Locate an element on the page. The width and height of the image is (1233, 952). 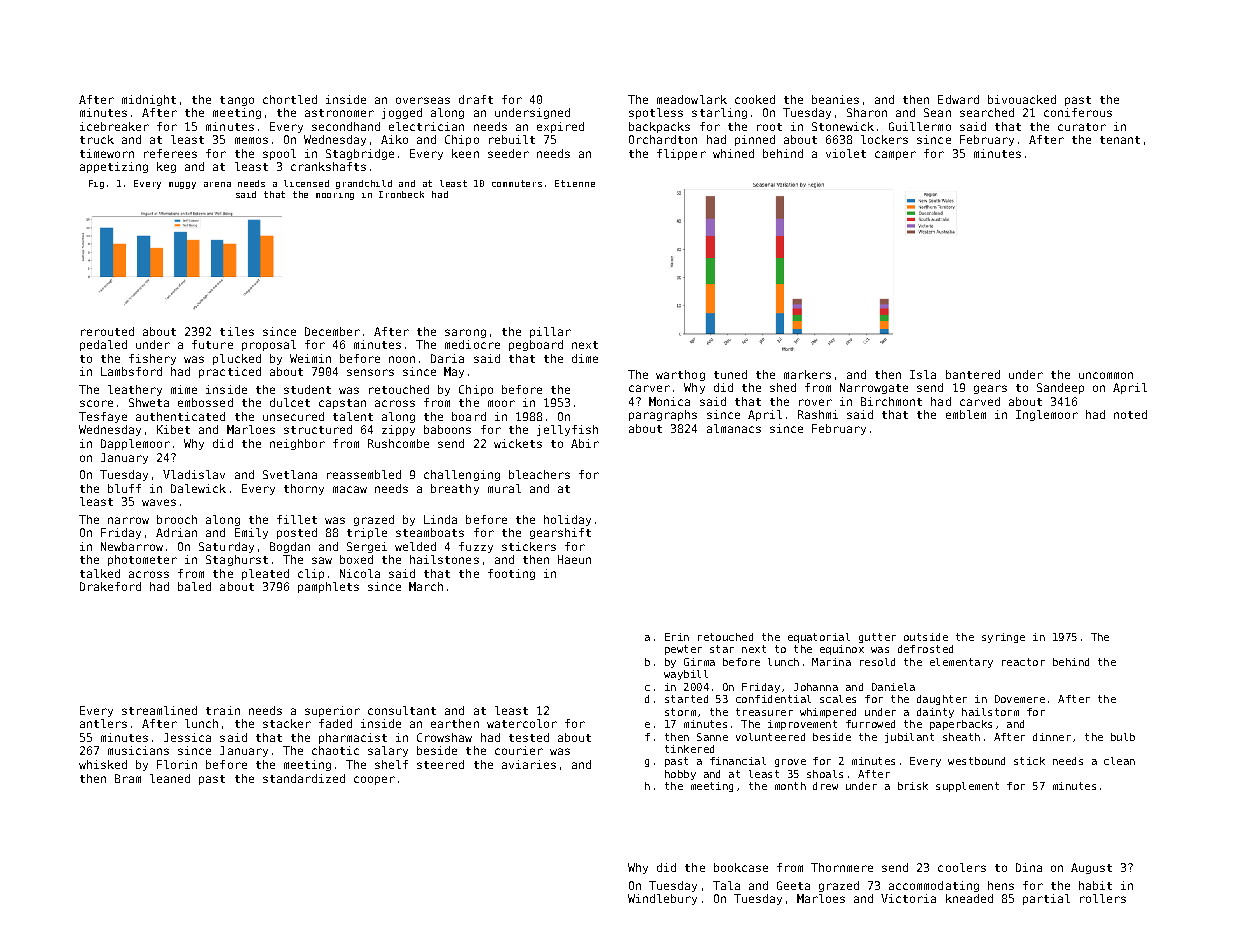
superior is located at coordinates (332, 711).
